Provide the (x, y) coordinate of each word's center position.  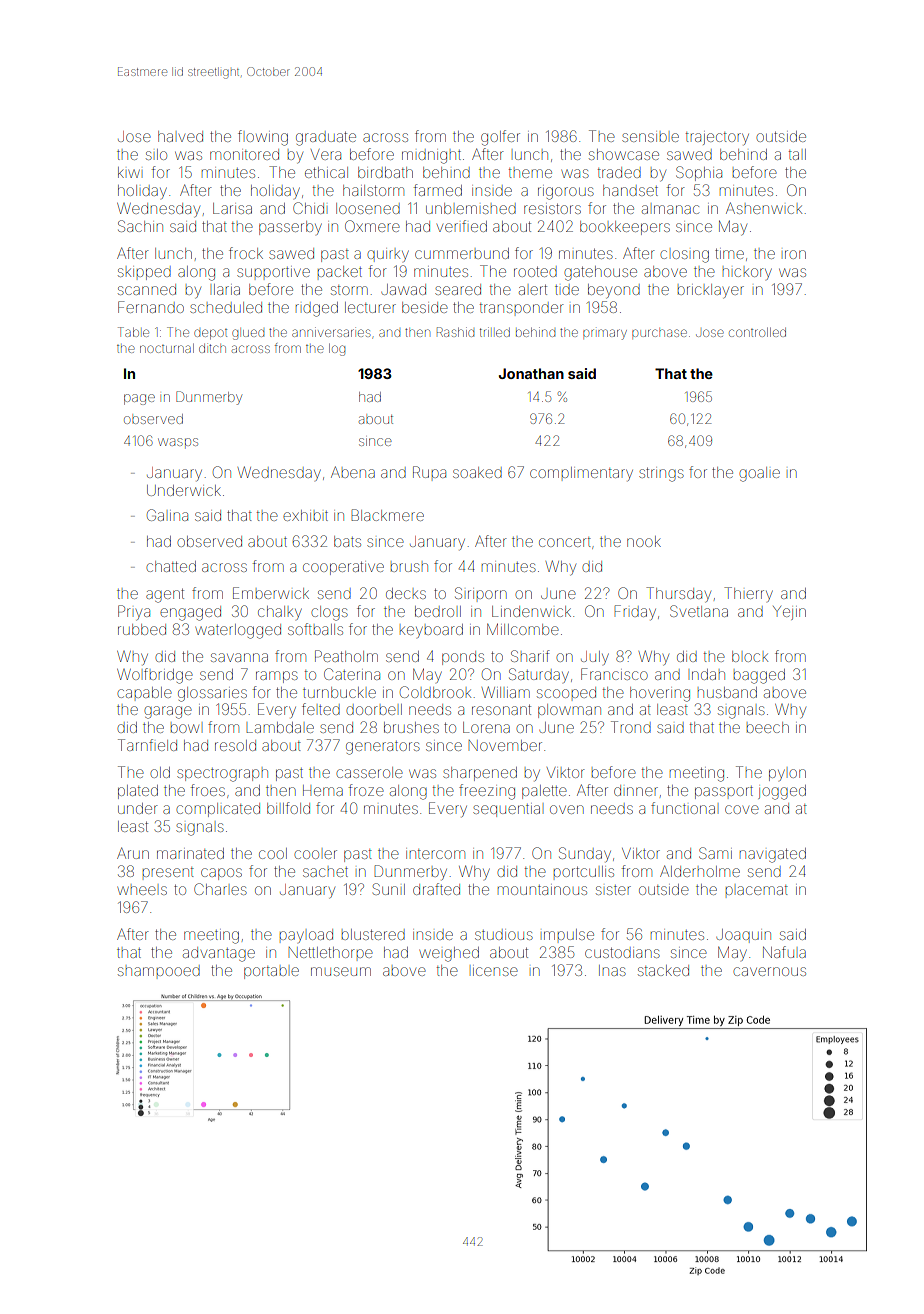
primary (605, 334)
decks (406, 593)
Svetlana (699, 611)
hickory (747, 274)
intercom (435, 854)
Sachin (140, 226)
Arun (133, 853)
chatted (171, 566)
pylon (787, 775)
